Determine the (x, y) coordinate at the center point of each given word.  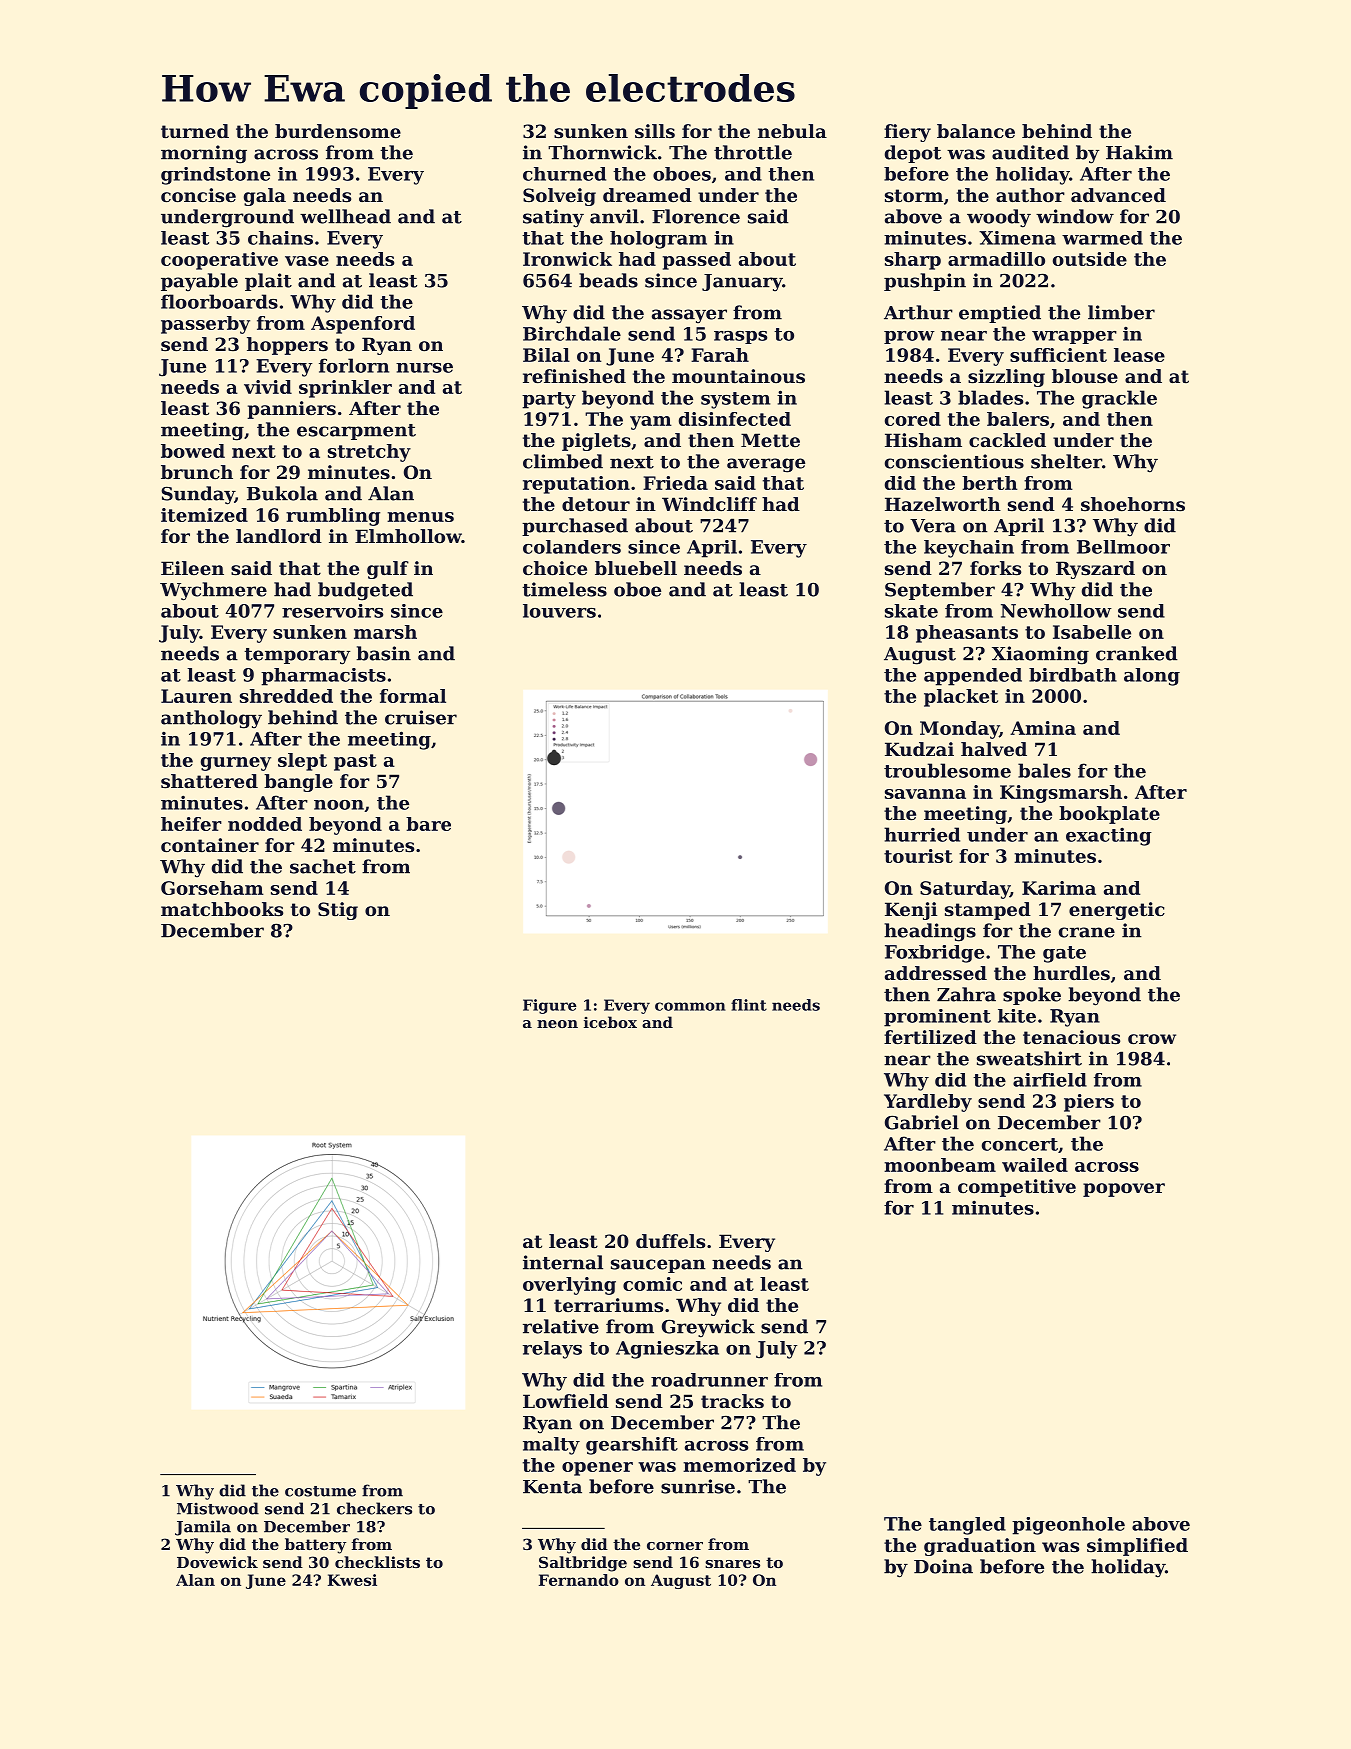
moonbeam (940, 1165)
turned (195, 131)
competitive (1017, 1188)
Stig (338, 911)
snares (732, 1564)
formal (413, 696)
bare (428, 824)
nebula (792, 131)
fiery (907, 133)
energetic (1117, 911)
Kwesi (352, 1580)
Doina (943, 1566)
